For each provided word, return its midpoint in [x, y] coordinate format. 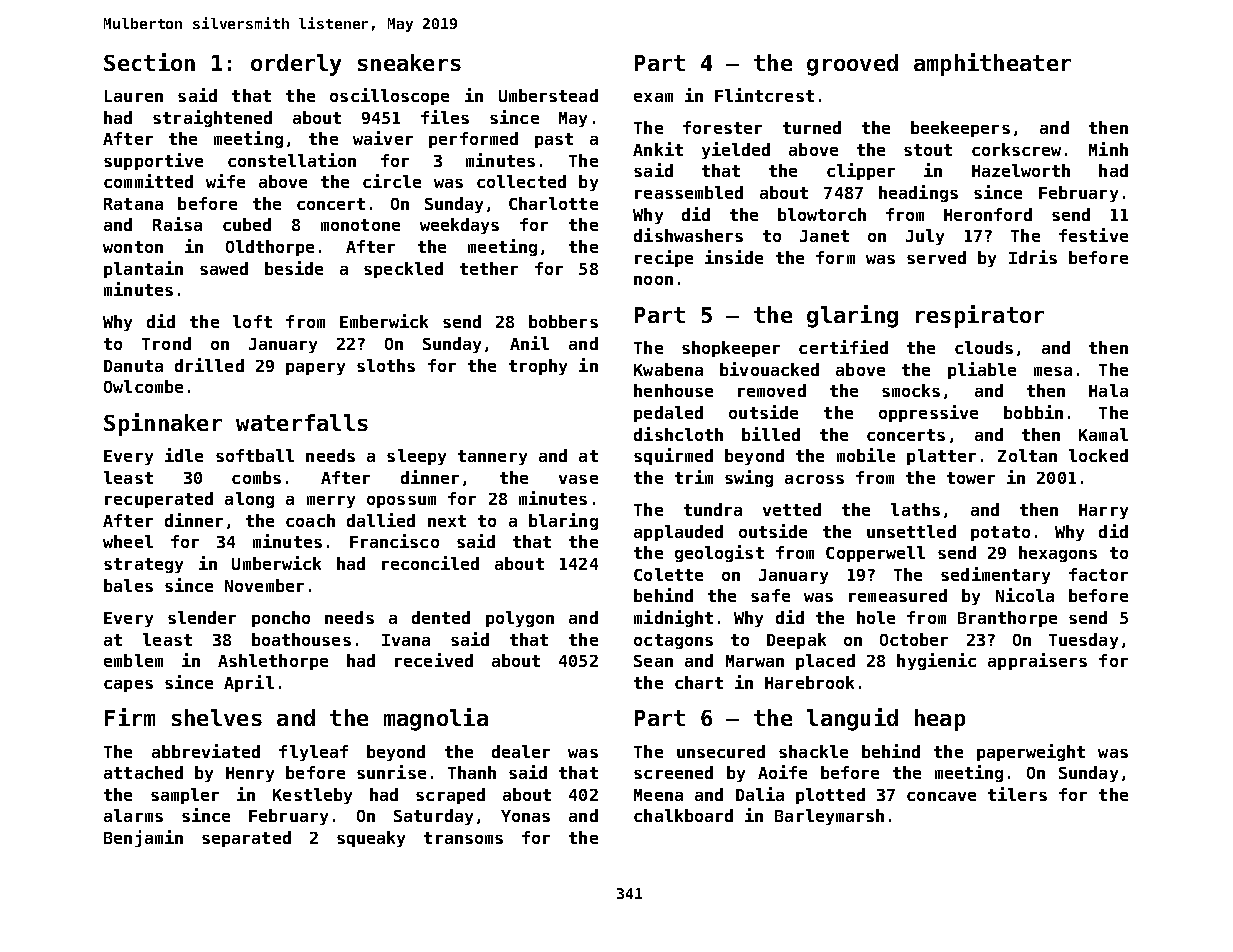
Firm [130, 717]
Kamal [1103, 434]
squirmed [673, 456]
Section [149, 62]
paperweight [1031, 752]
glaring [852, 316]
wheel [128, 541]
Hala [1108, 390]
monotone [360, 225]
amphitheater [992, 64]
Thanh [472, 772]
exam [653, 97]
